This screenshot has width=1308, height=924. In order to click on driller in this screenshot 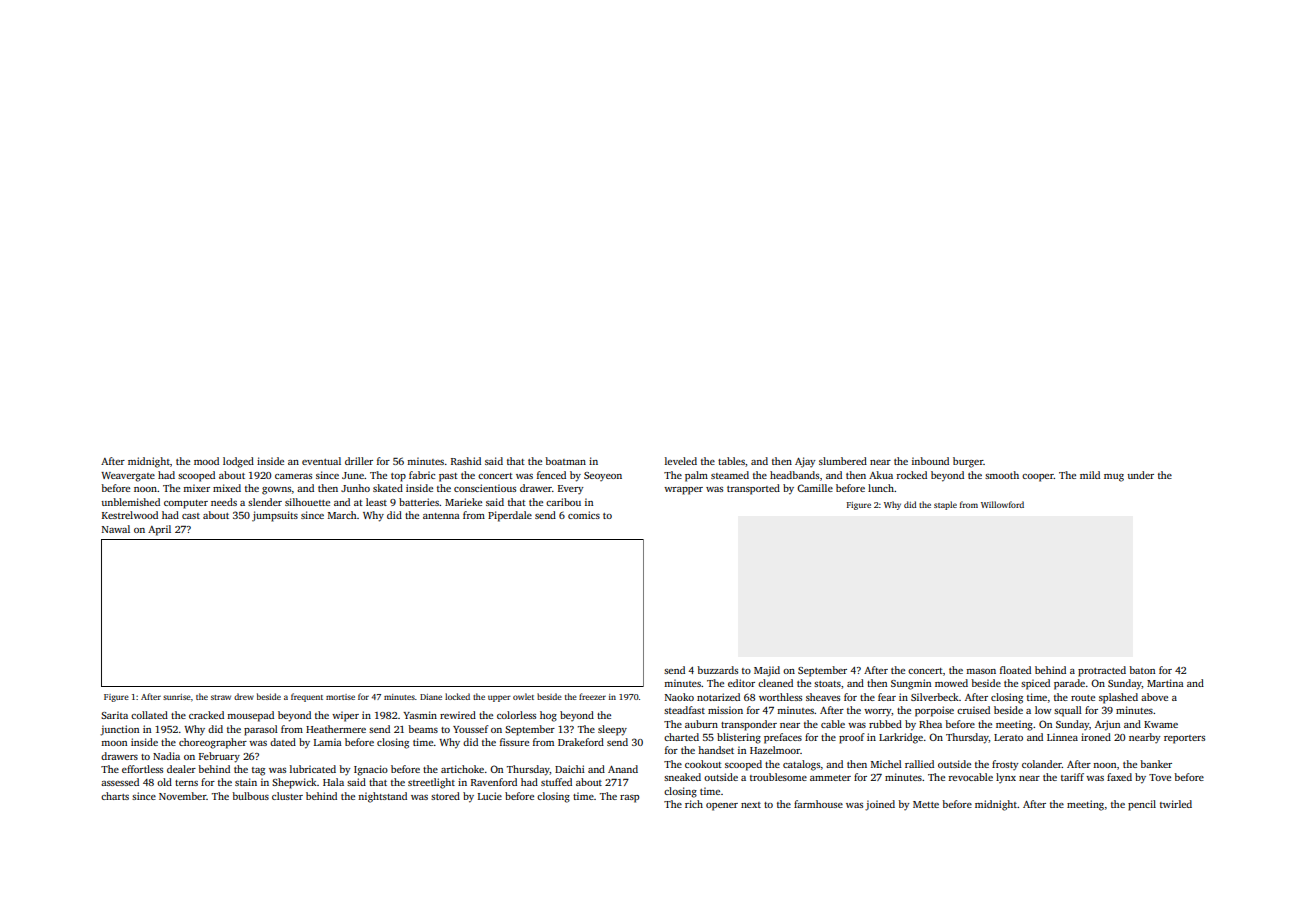, I will do `click(359, 461)`.
